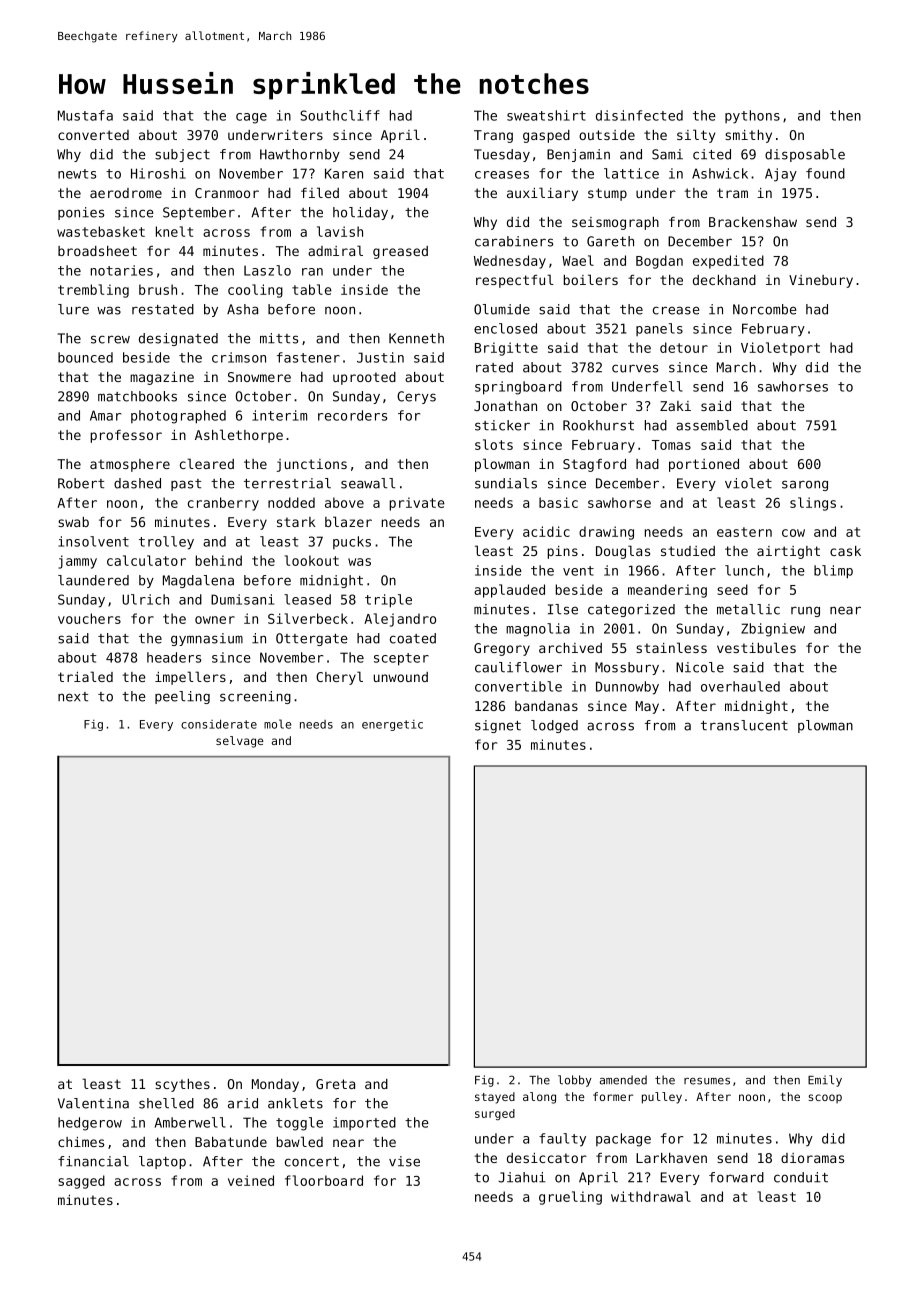 This screenshot has height=1314, width=924. What do you see at coordinates (73, 697) in the screenshot?
I see `next` at bounding box center [73, 697].
